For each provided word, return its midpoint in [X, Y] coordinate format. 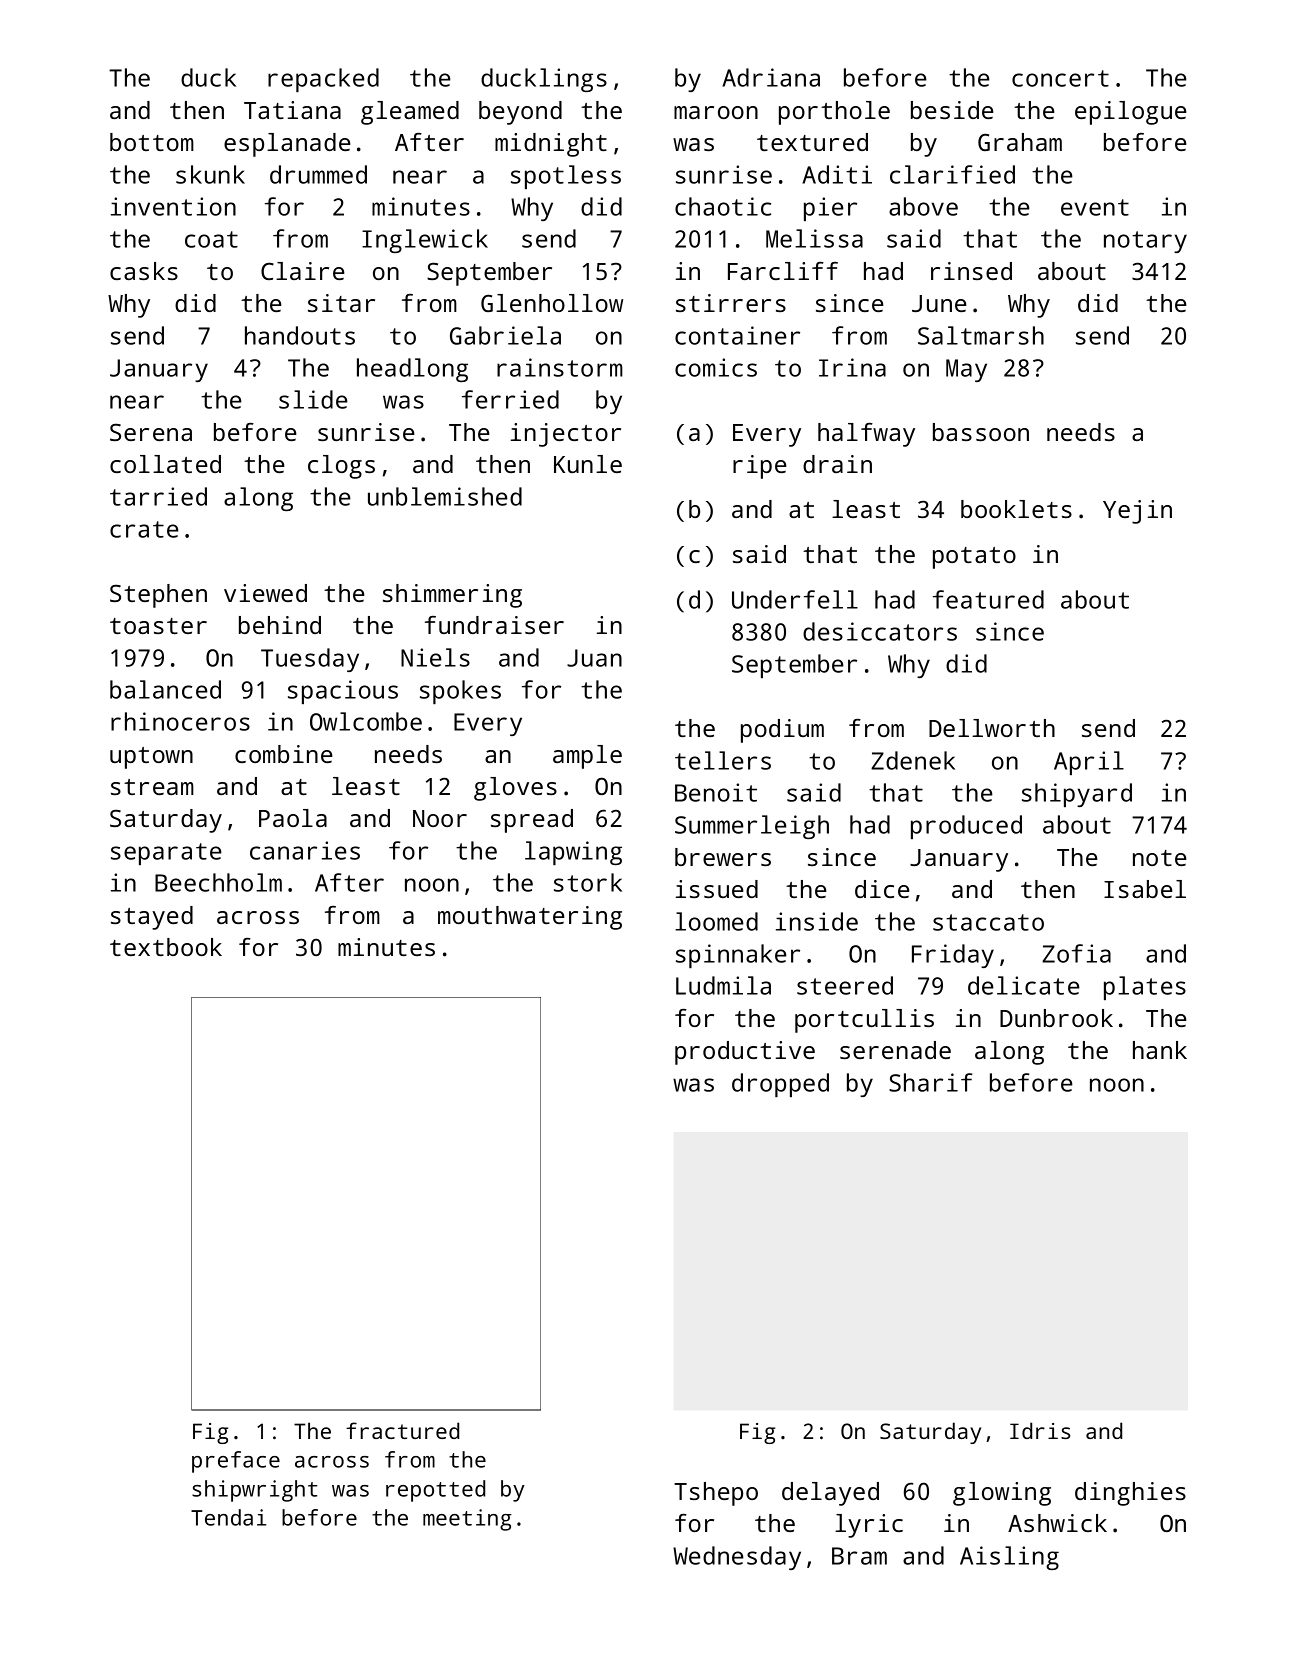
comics [716, 367]
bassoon [981, 432]
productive [745, 1053]
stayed [152, 918]
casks [144, 271]
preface [236, 1462]
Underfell [795, 599]
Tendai [228, 1517]
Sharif [930, 1082]
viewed [265, 593]
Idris [1040, 1430]
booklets [1016, 509]
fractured [402, 1430]
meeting [467, 1520]
